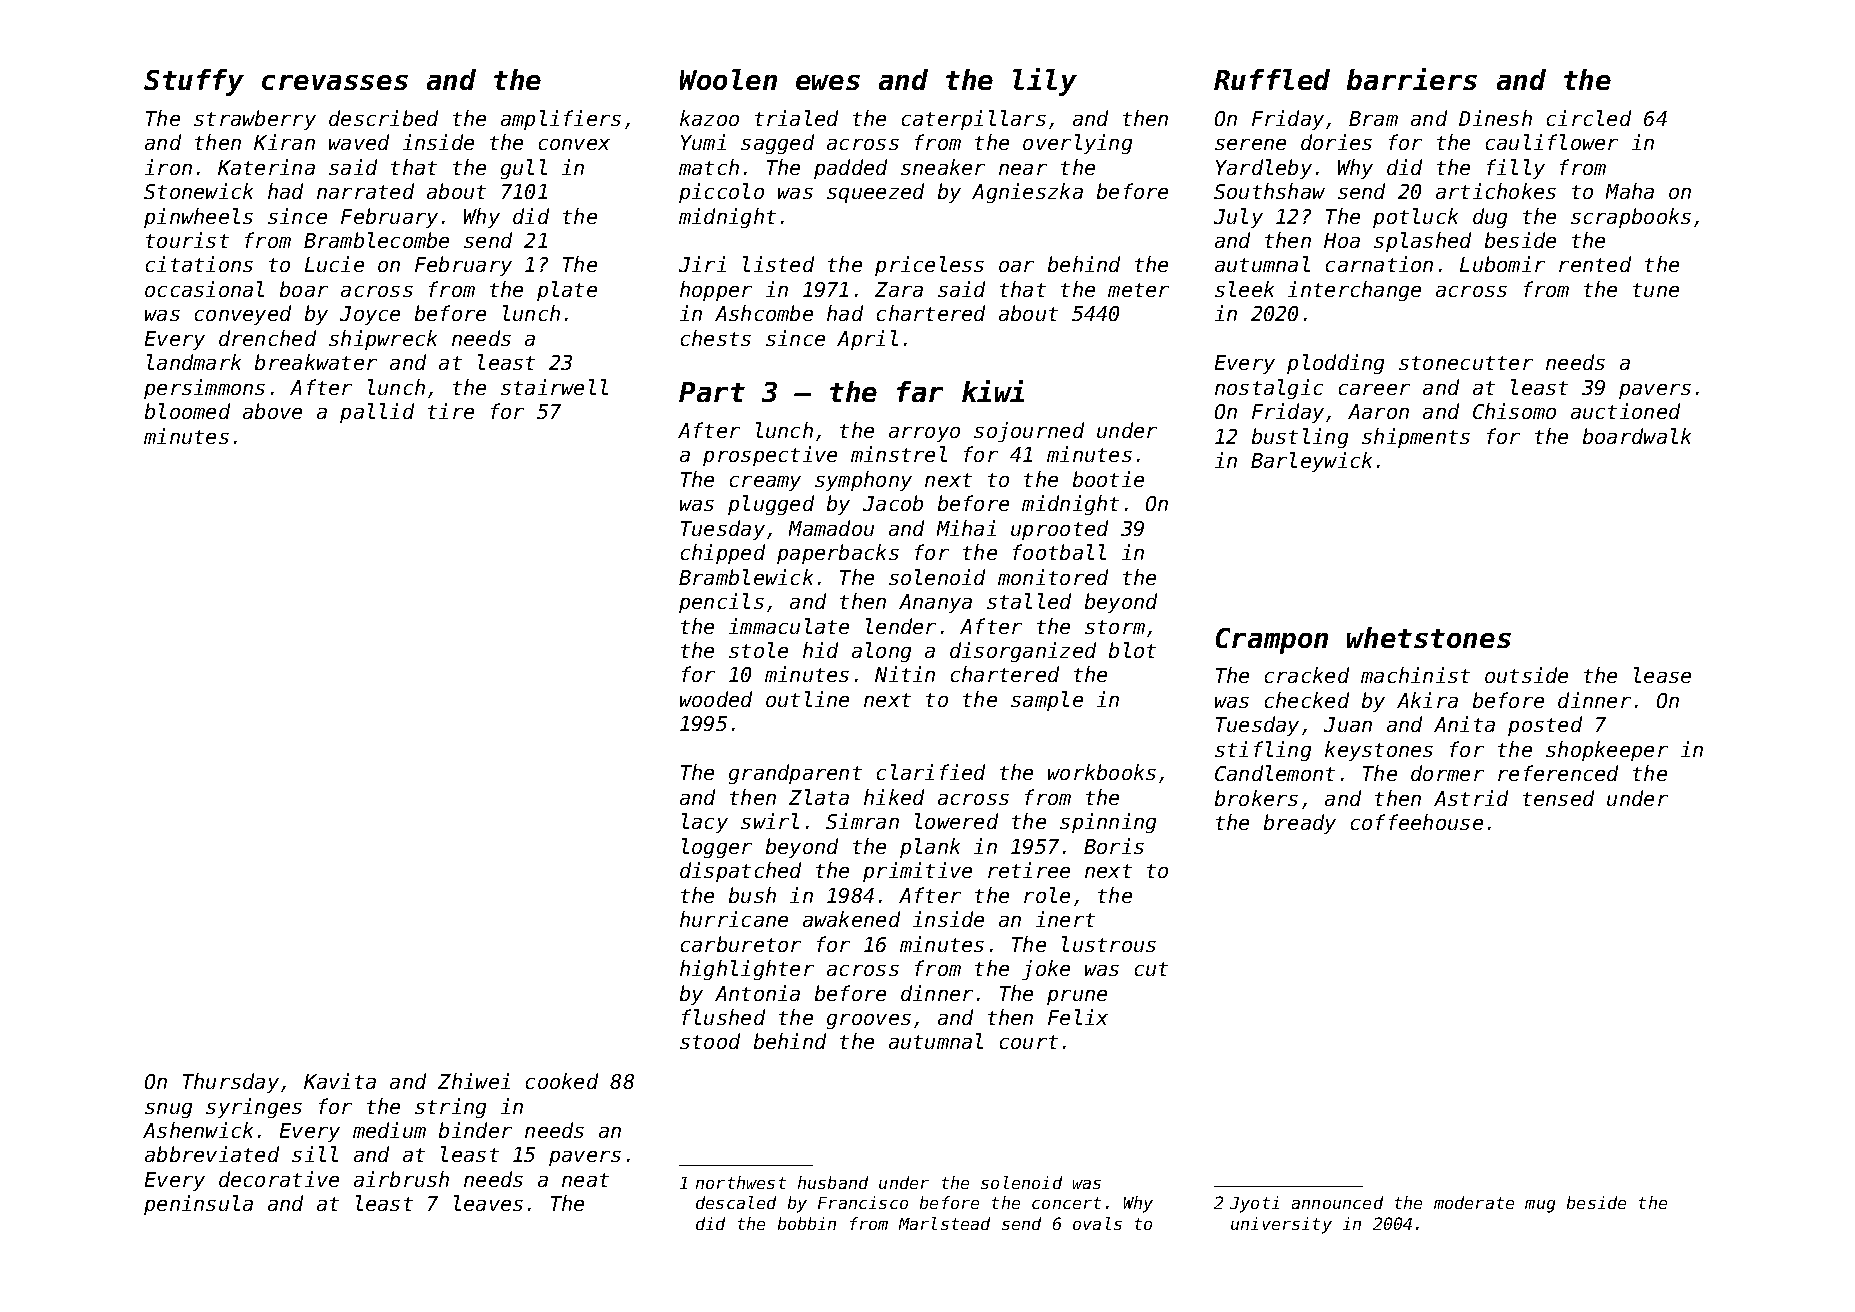  Describe the element at coordinates (198, 1130) in the document. I see `Ashenwick` at that location.
